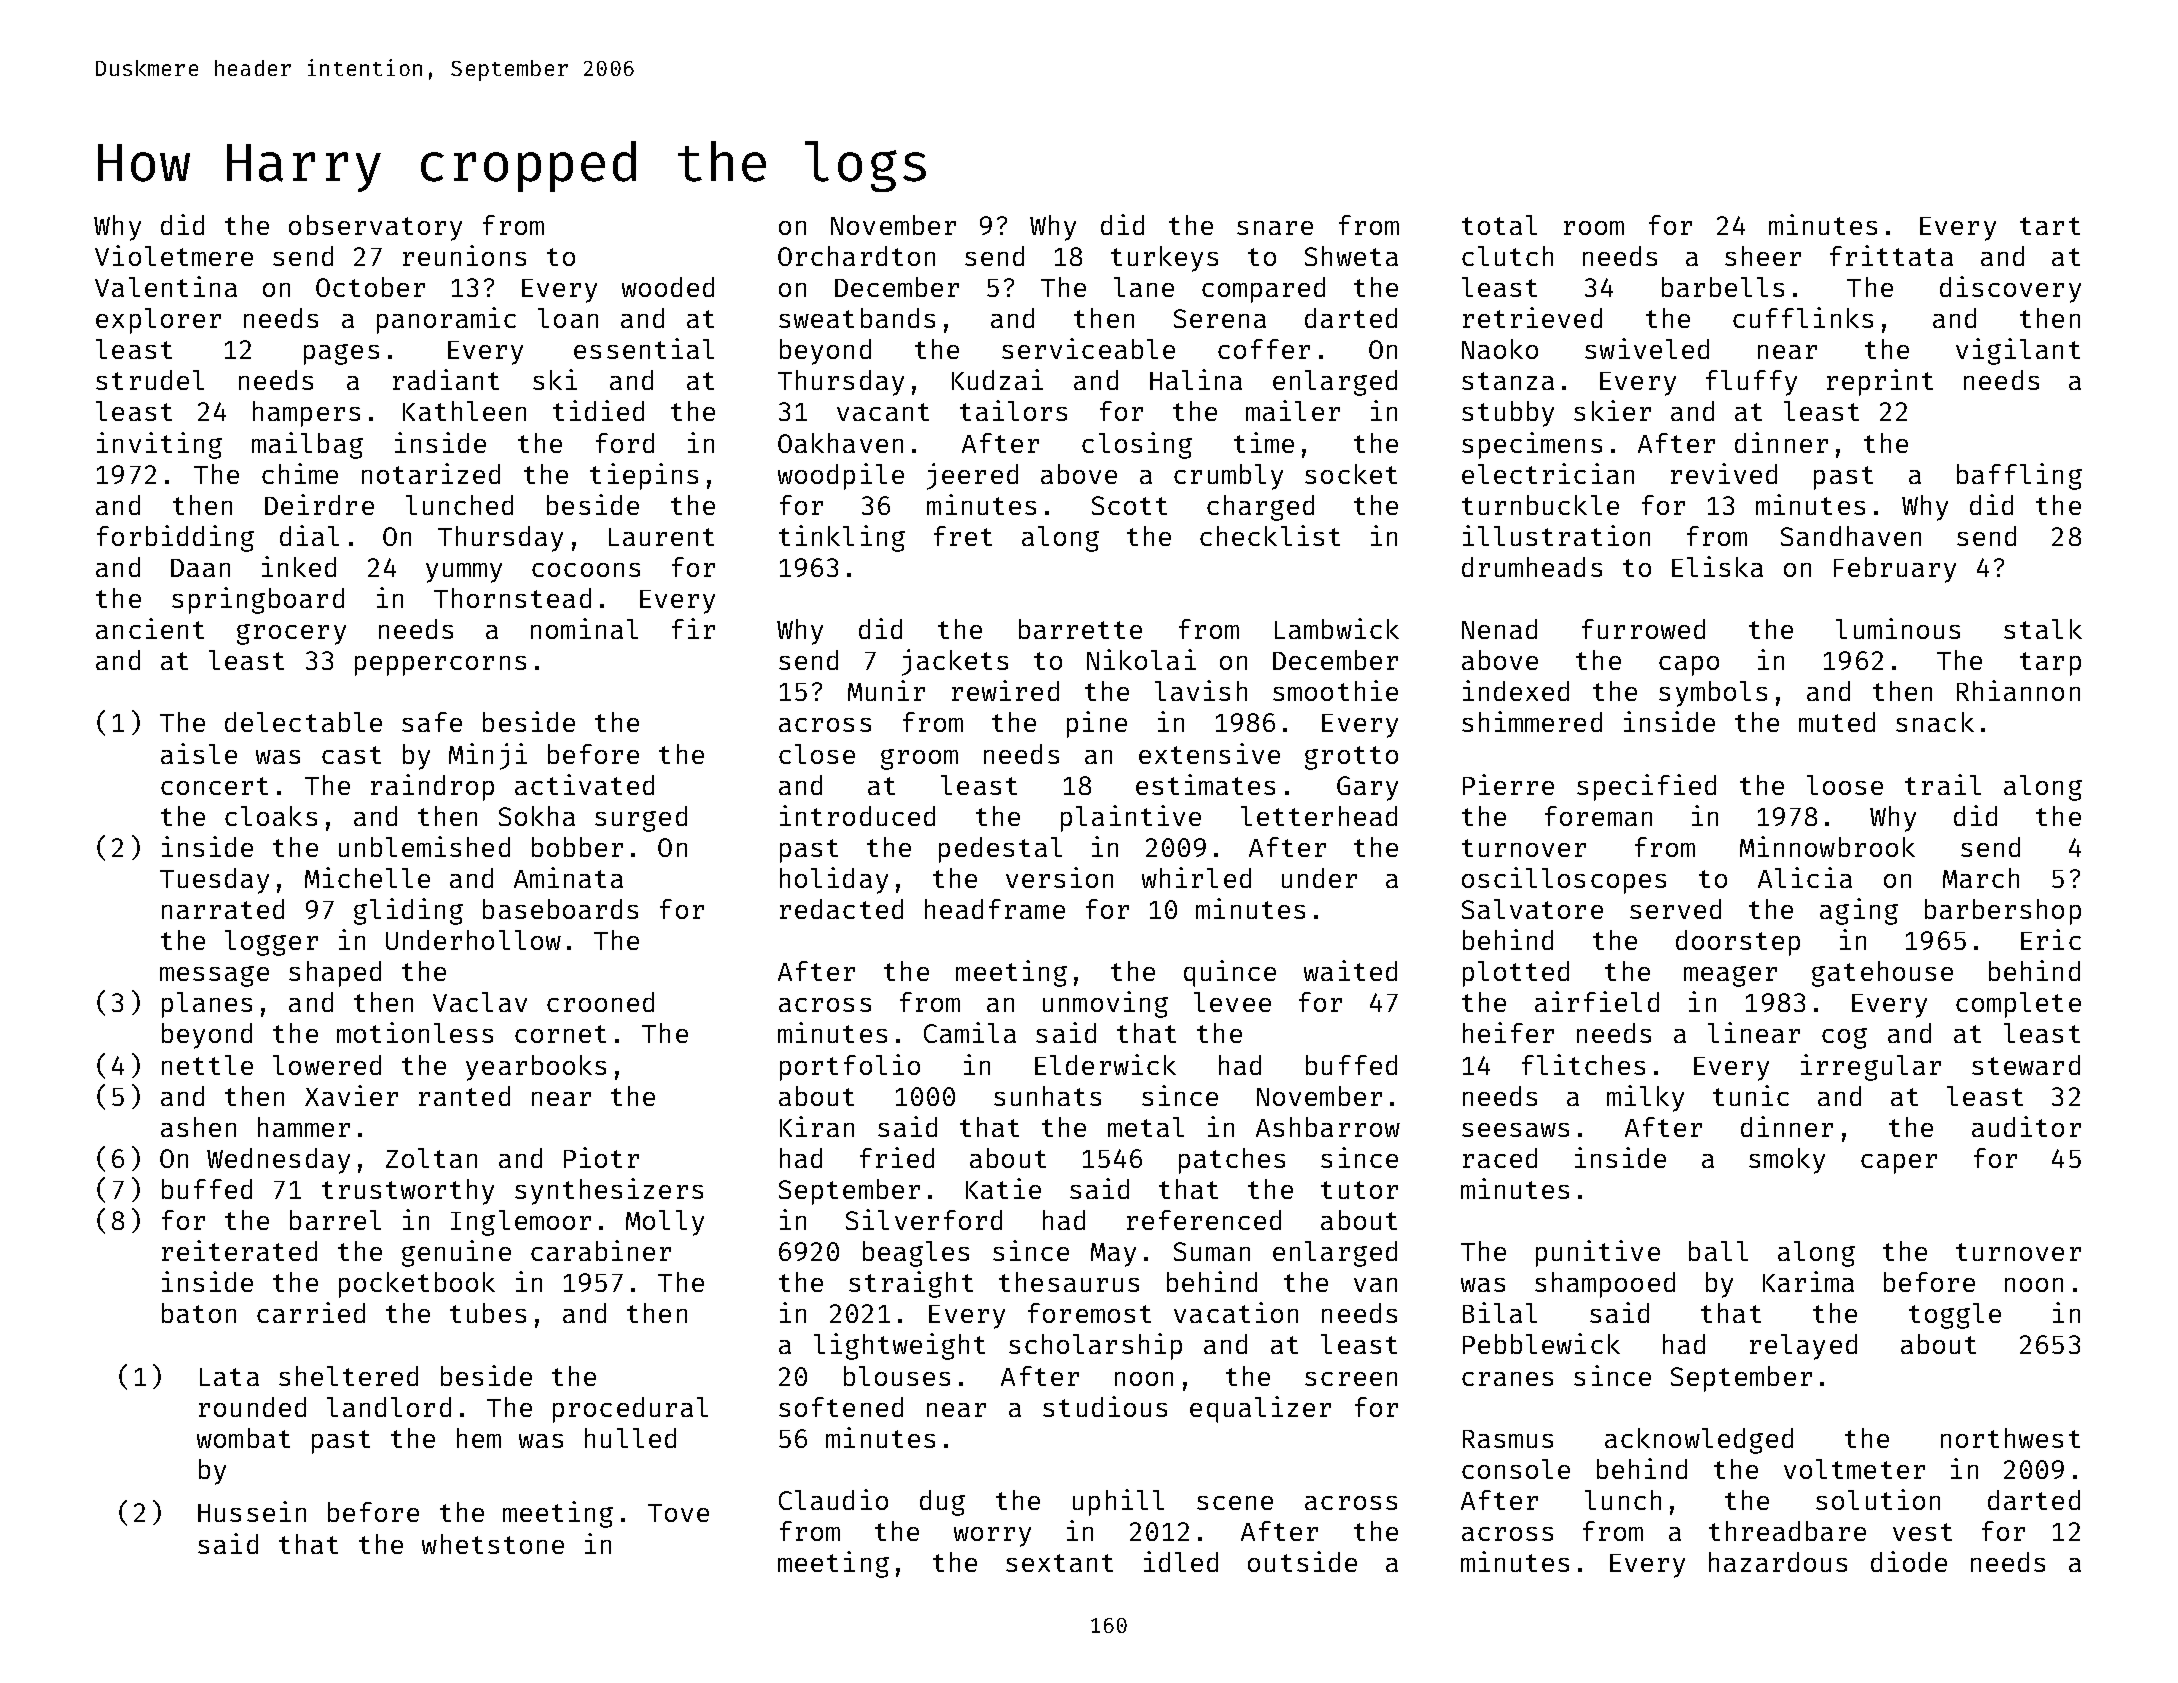 Image resolution: width=2178 pixels, height=1683 pixels. I want to click on message, so click(214, 976).
